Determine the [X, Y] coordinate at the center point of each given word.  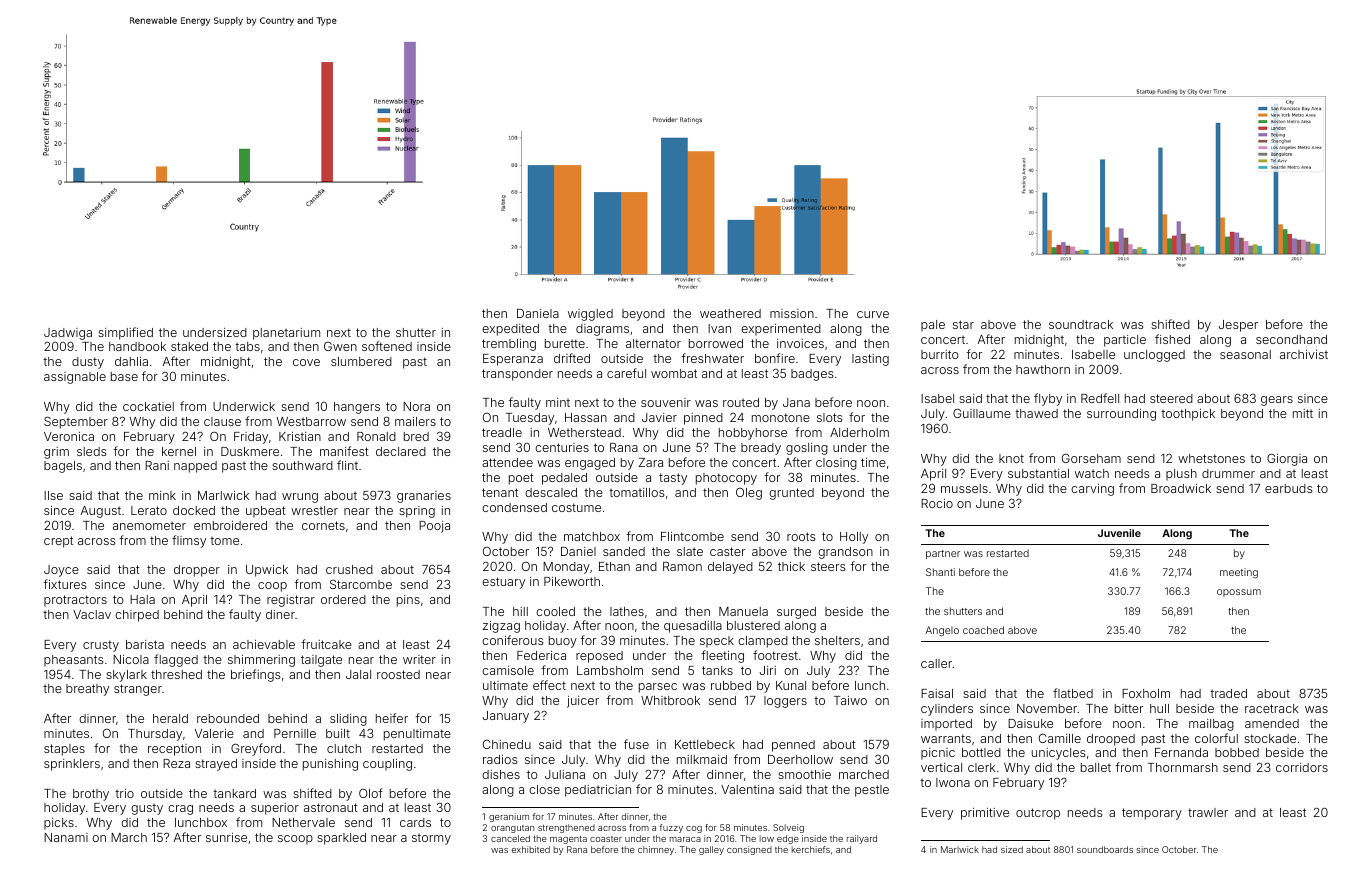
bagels [63, 467]
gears [1277, 401]
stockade [1270, 738]
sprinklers [72, 765]
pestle [872, 791]
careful [626, 373]
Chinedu [507, 744]
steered [1171, 398]
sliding [348, 720]
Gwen [340, 346]
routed [741, 402]
